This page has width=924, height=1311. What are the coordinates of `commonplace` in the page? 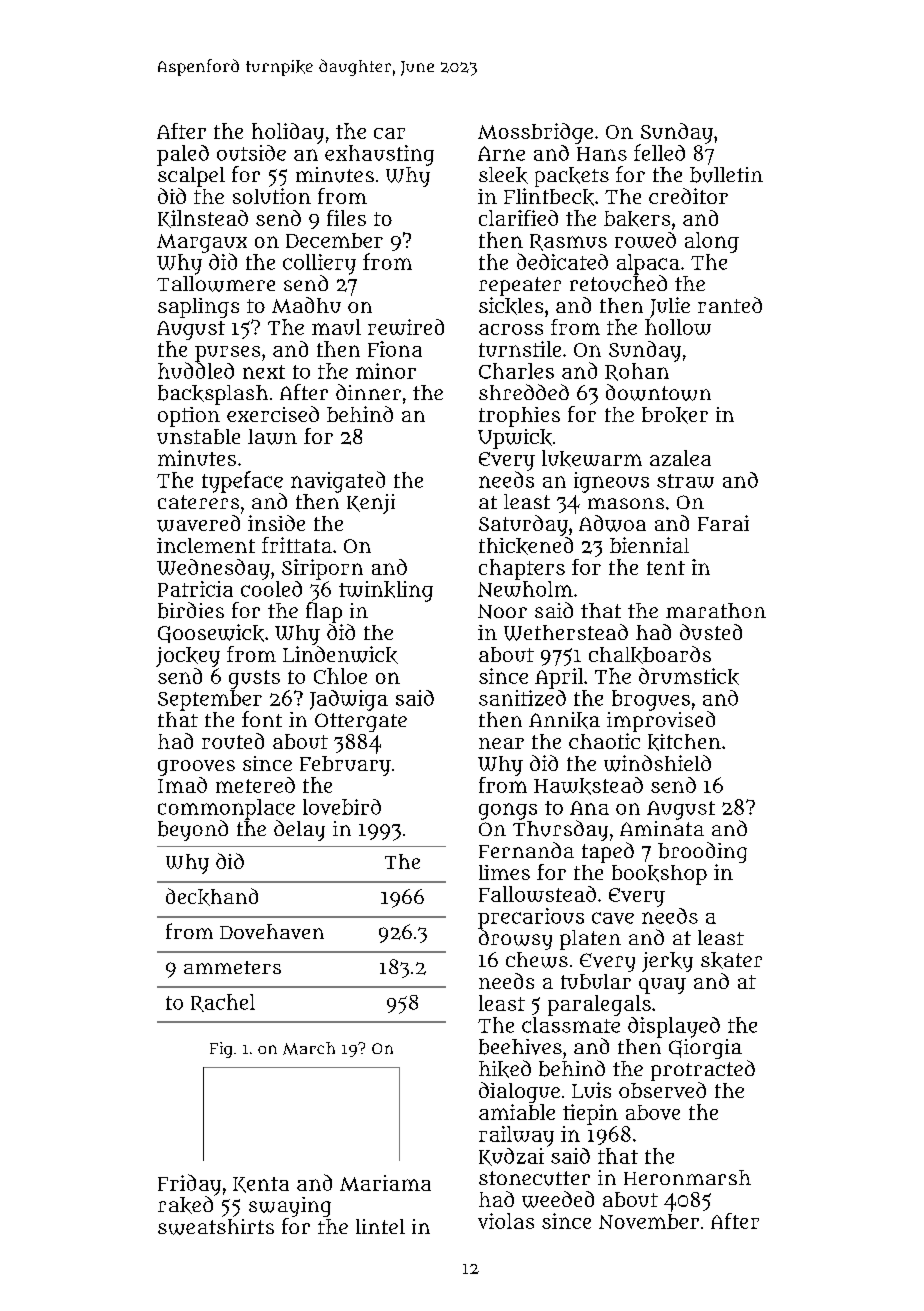 It's located at (226, 809).
